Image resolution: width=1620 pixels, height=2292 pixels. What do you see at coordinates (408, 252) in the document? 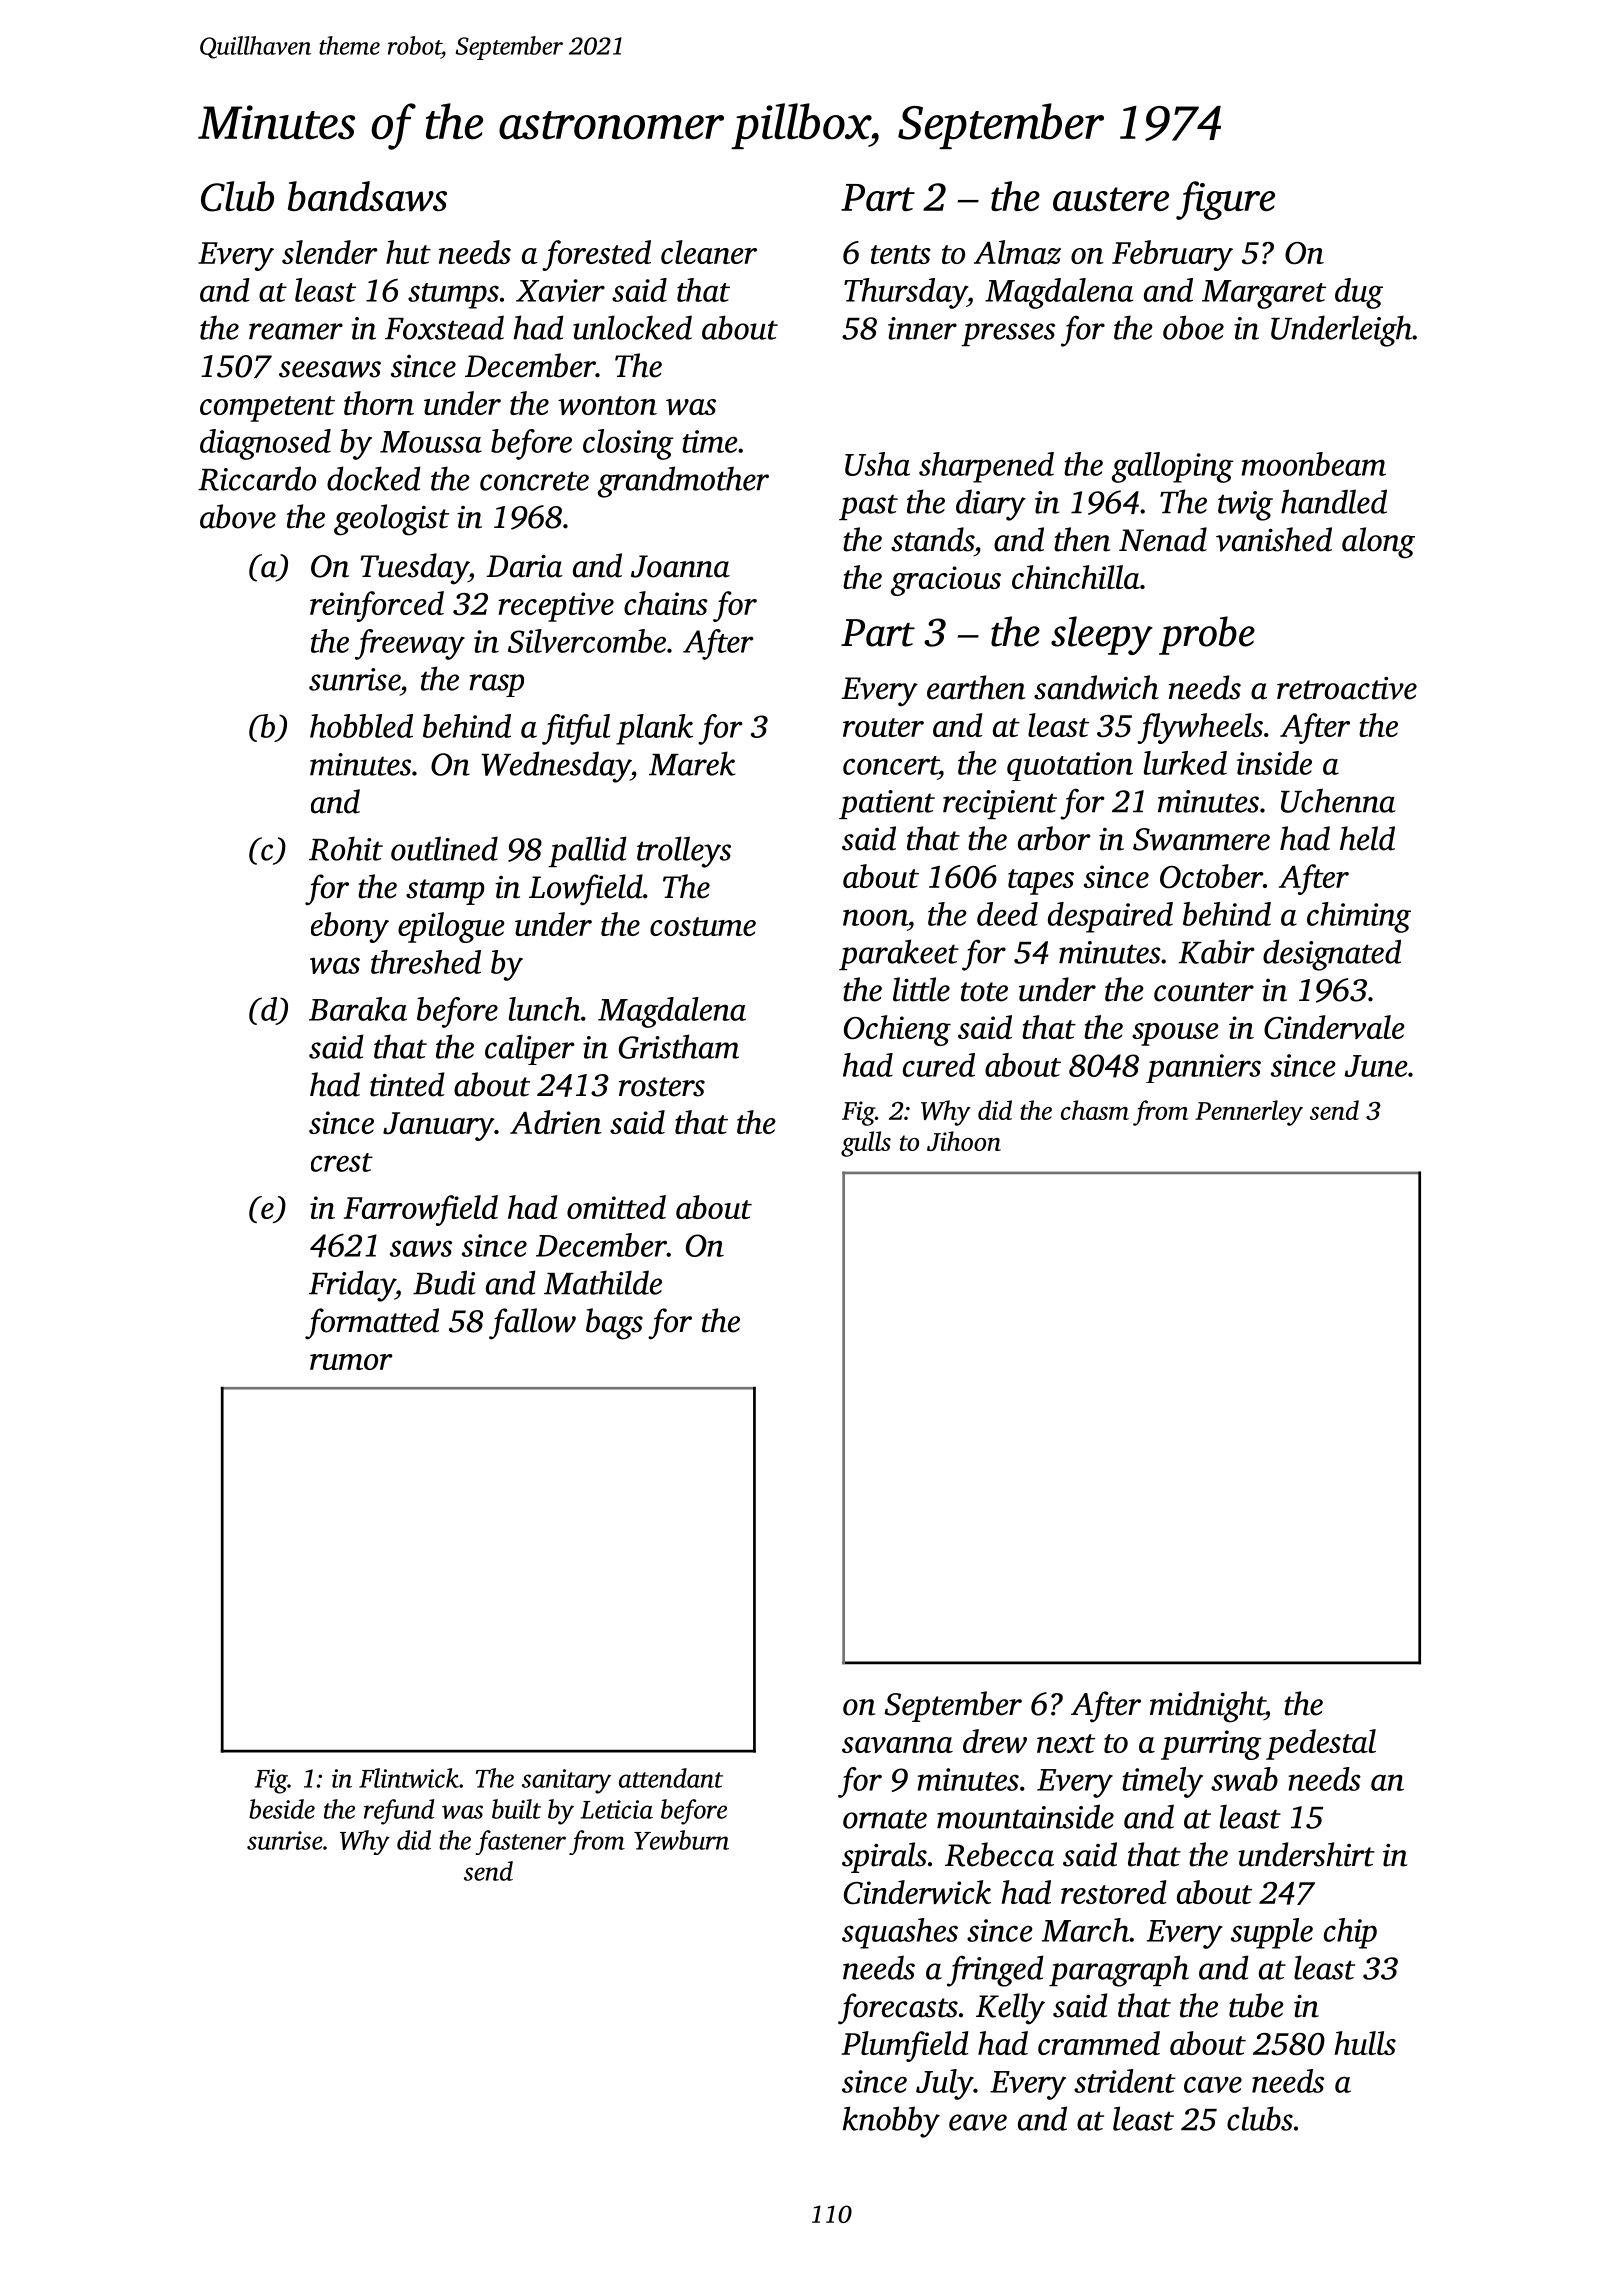
I see `hut` at bounding box center [408, 252].
